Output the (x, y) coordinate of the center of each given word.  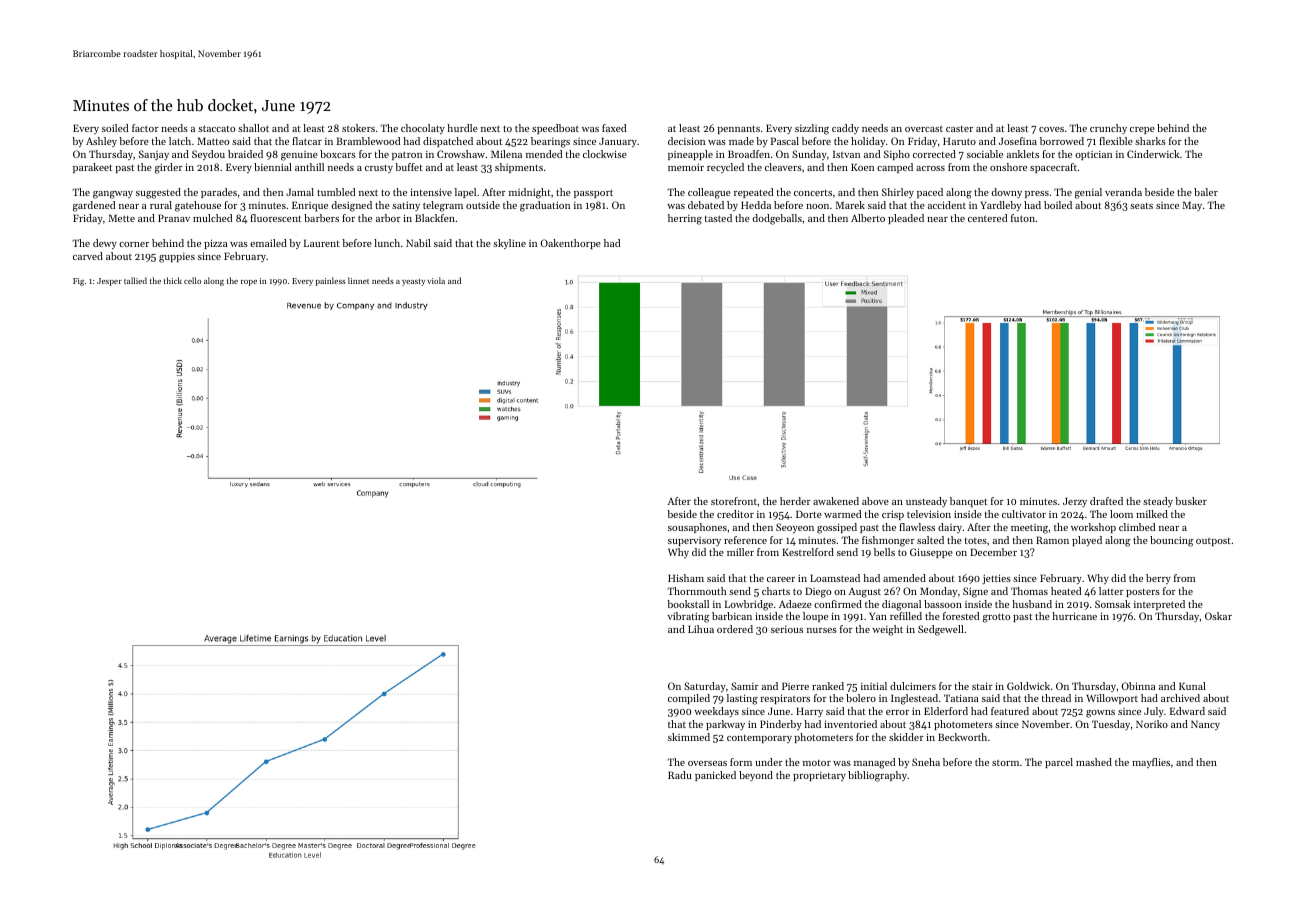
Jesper (109, 282)
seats (1141, 206)
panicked (715, 776)
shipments (519, 168)
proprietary (819, 776)
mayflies (1151, 763)
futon (1023, 218)
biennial (273, 167)
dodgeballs (777, 219)
